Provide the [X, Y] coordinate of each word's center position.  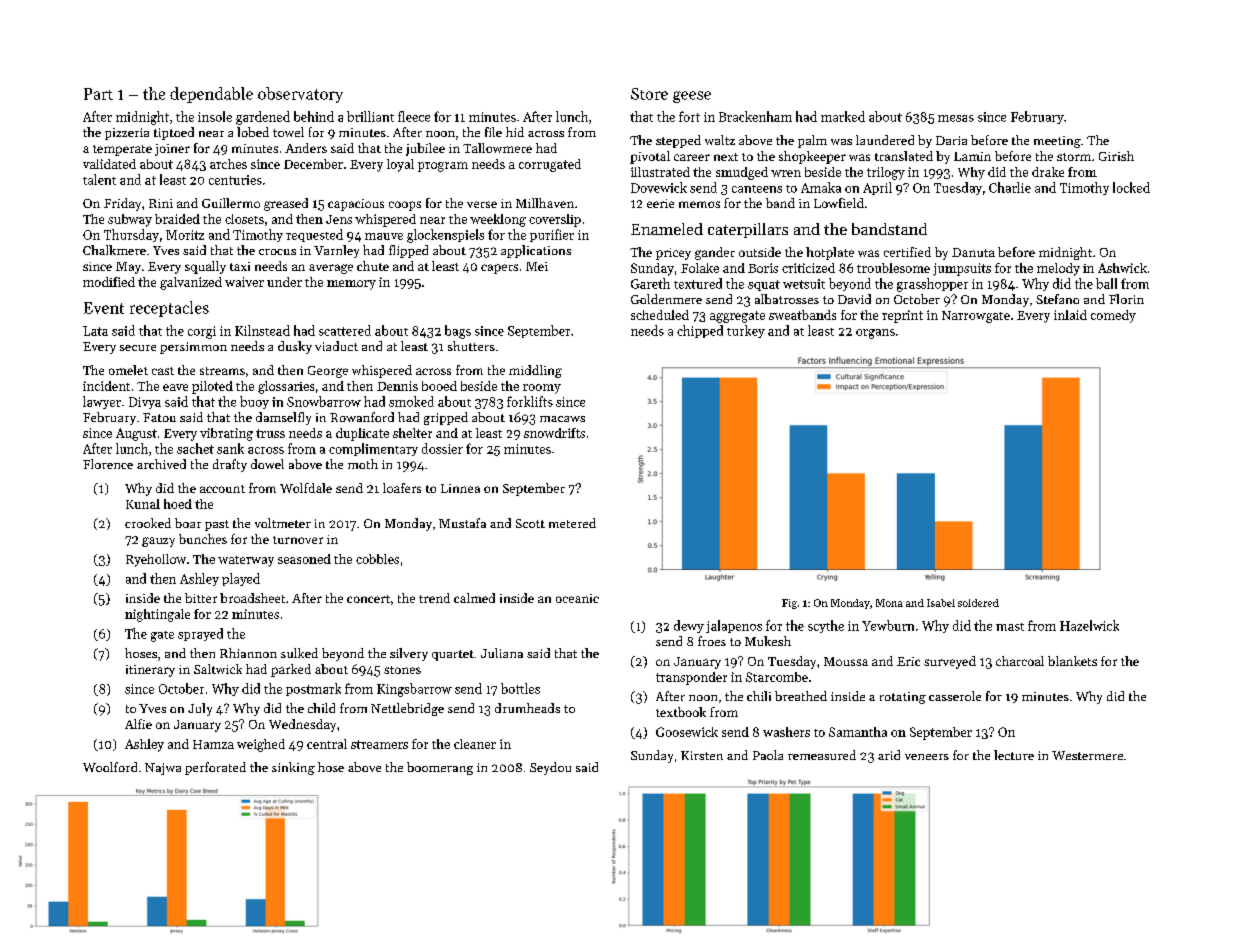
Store [649, 94]
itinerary [150, 671]
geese [692, 97]
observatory [300, 95]
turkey [746, 331]
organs [875, 334]
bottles [520, 688]
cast [163, 371]
